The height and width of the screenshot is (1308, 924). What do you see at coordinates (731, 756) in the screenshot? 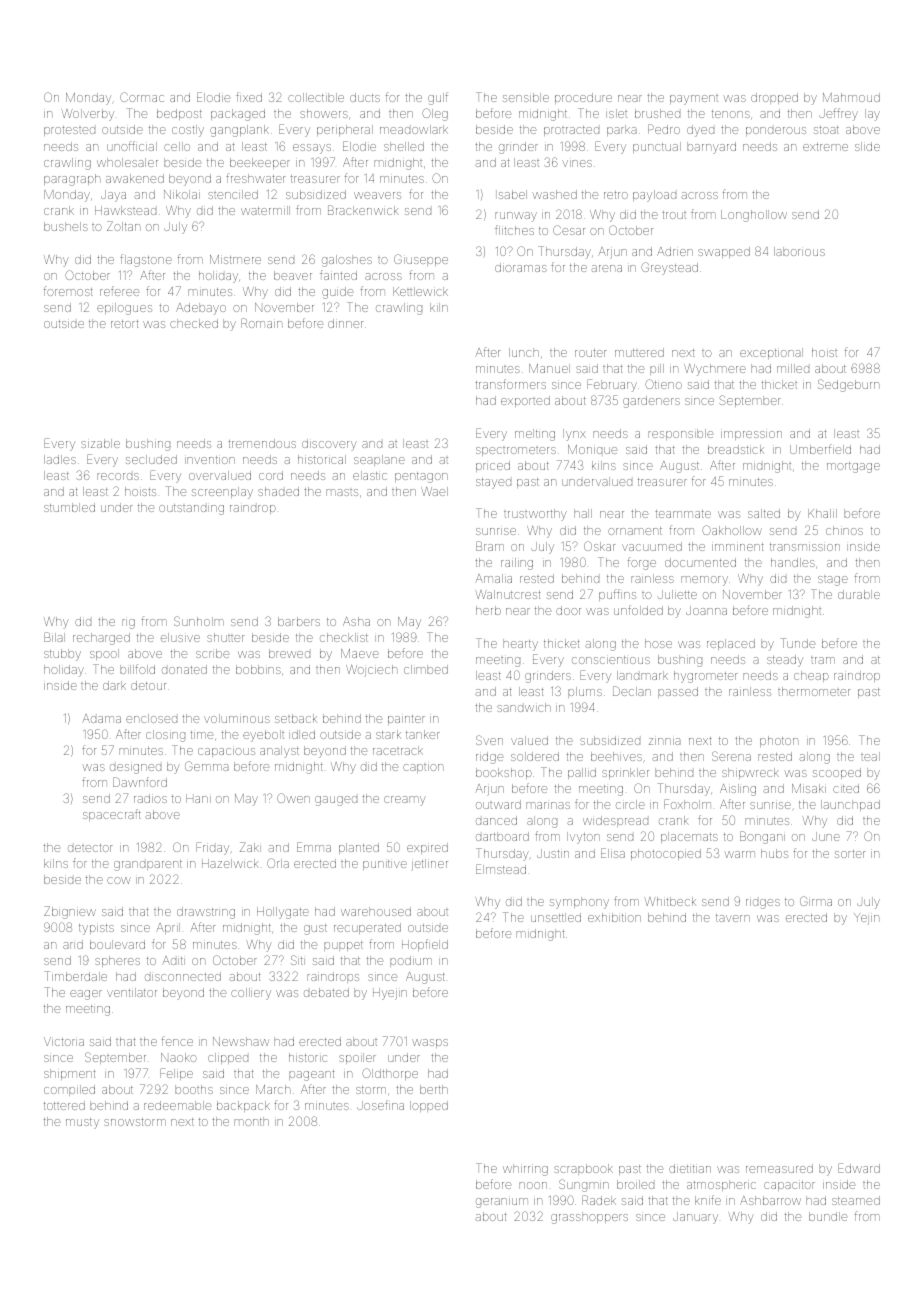
I see `Serena` at bounding box center [731, 756].
